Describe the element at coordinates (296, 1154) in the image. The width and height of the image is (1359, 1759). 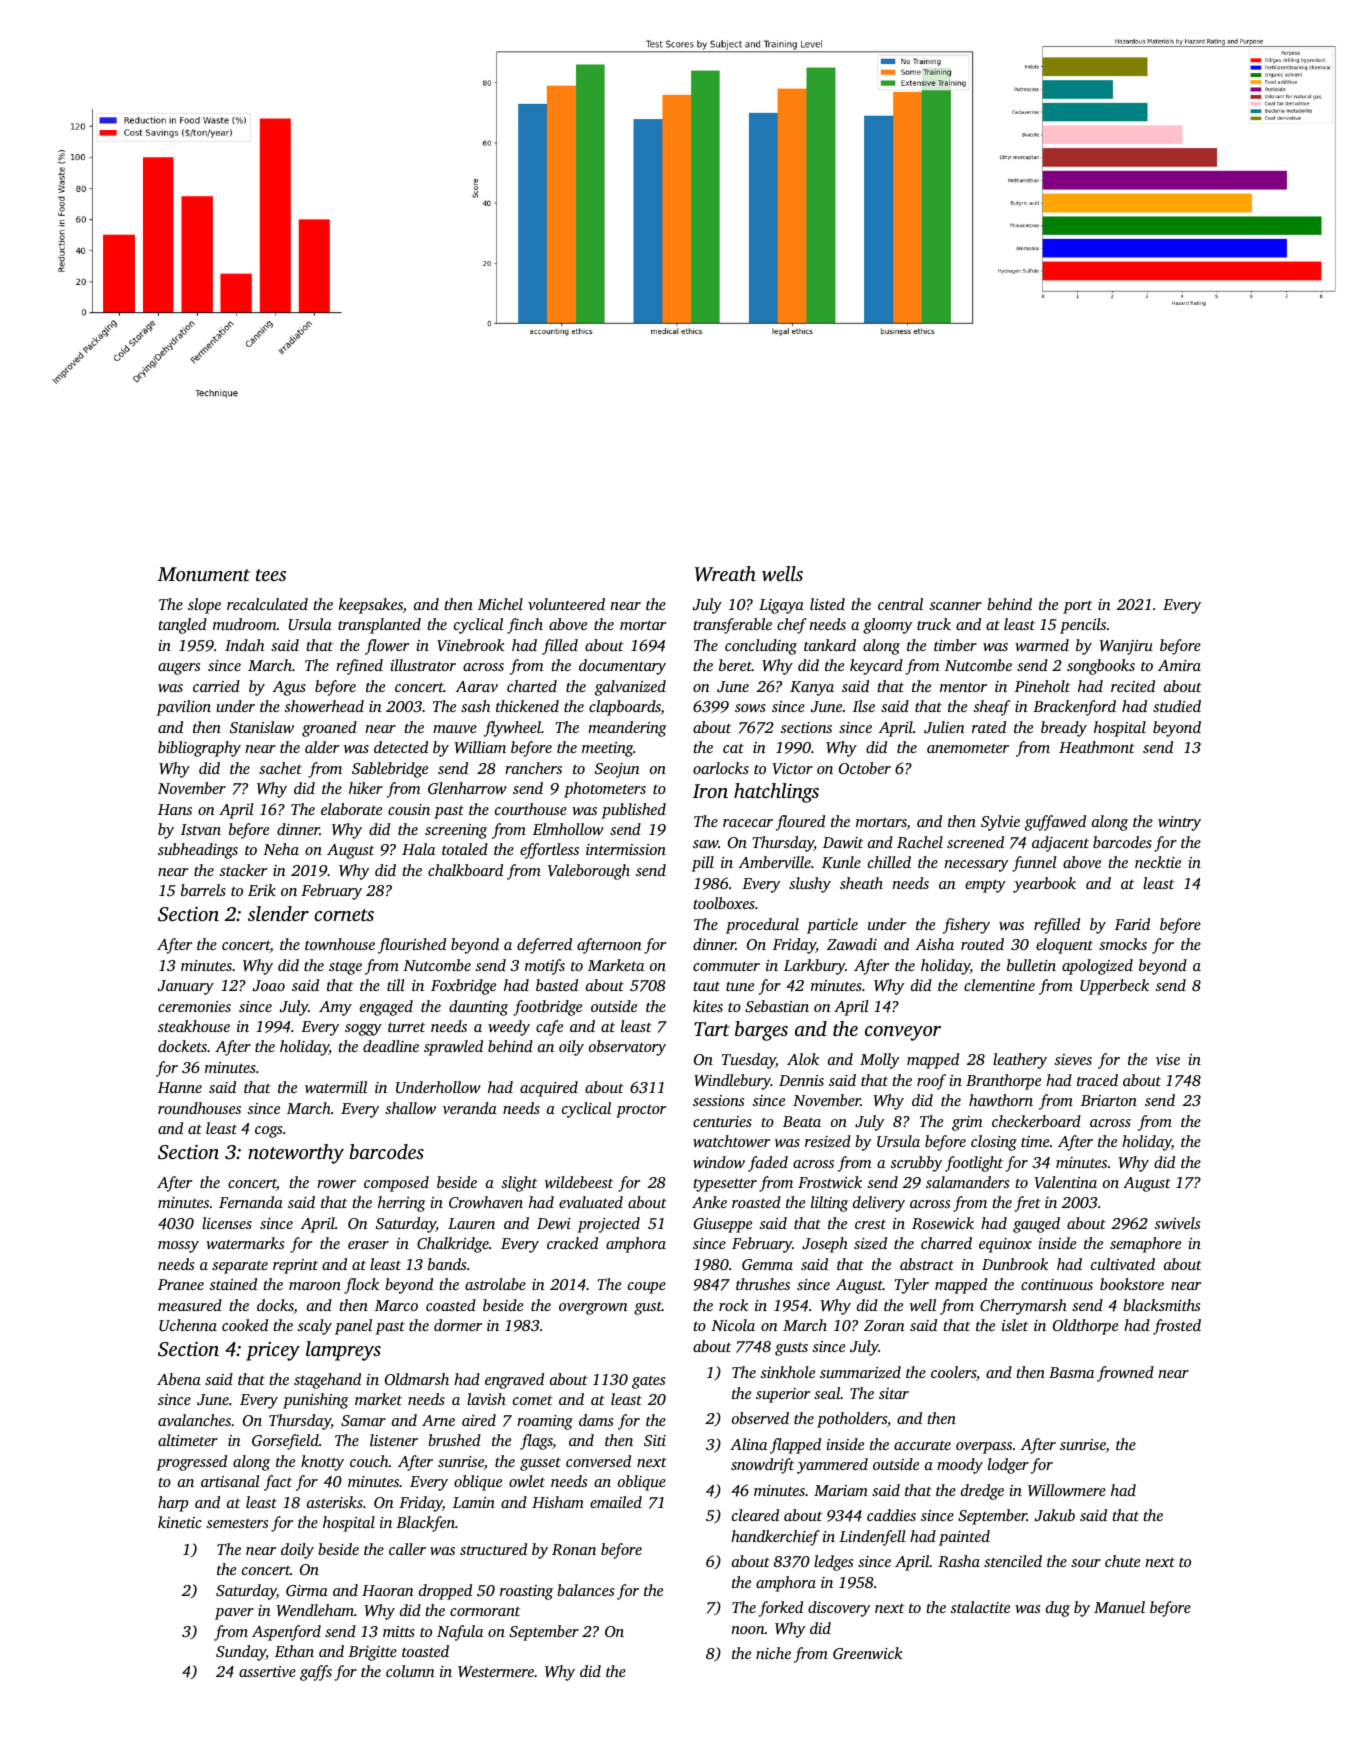
I see `noteworthy` at that location.
